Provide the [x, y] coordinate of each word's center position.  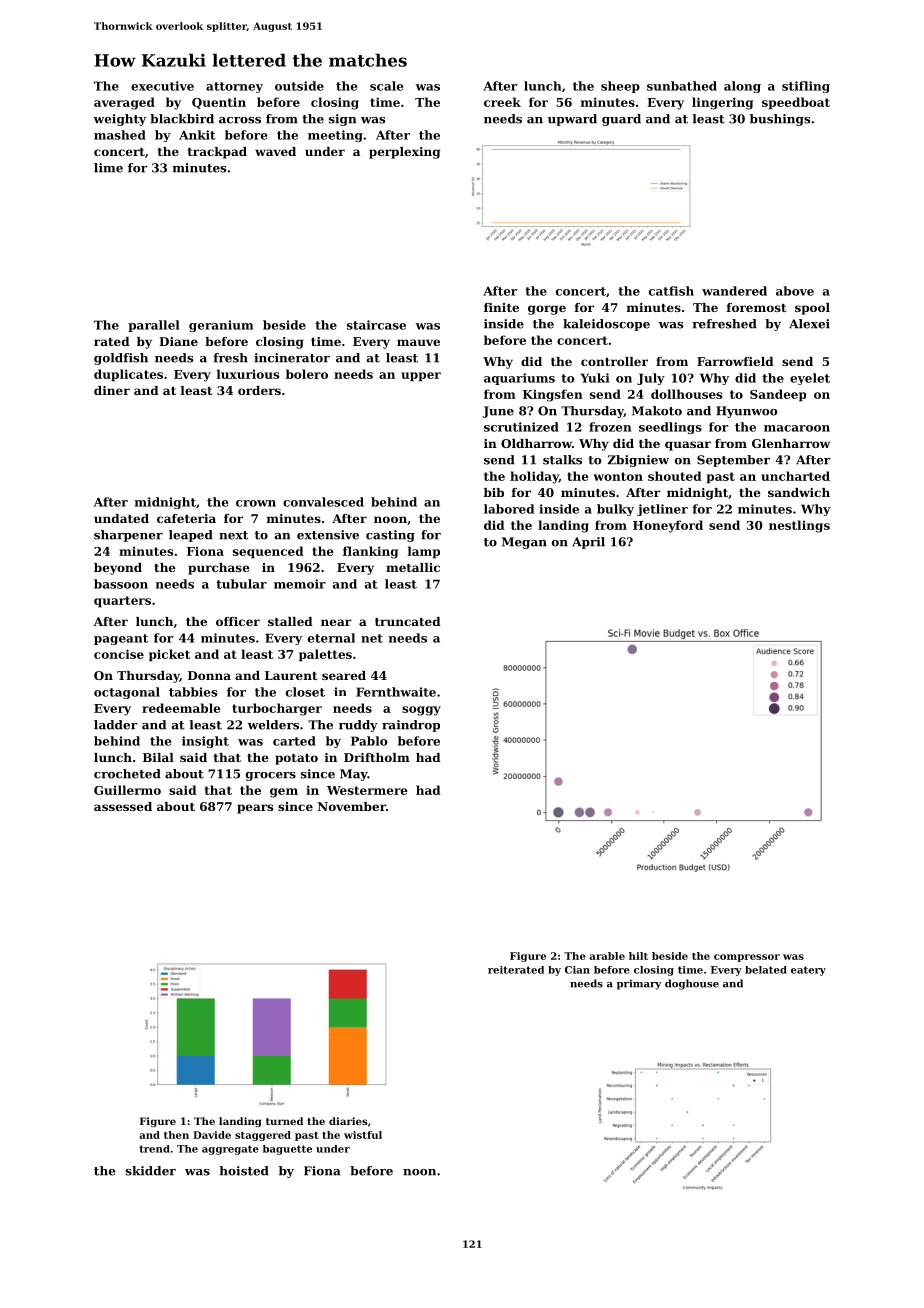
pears [255, 809]
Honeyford [668, 526]
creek [502, 102]
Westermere [367, 790]
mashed [120, 135]
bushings [780, 120]
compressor [747, 958]
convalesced [323, 502]
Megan [524, 543]
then [176, 1135]
